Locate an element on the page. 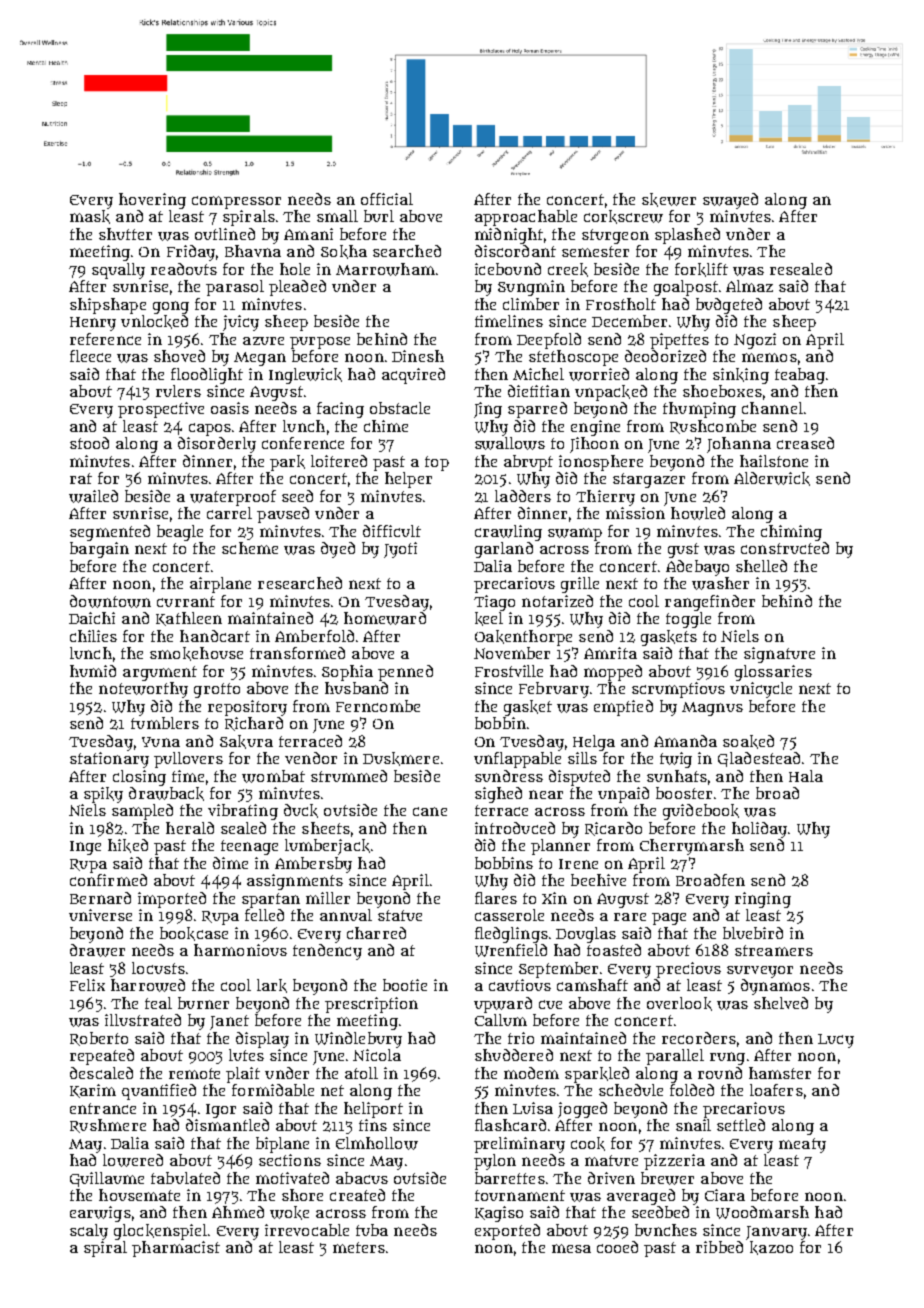 This document has width=924, height=1308. paused is located at coordinates (283, 515).
